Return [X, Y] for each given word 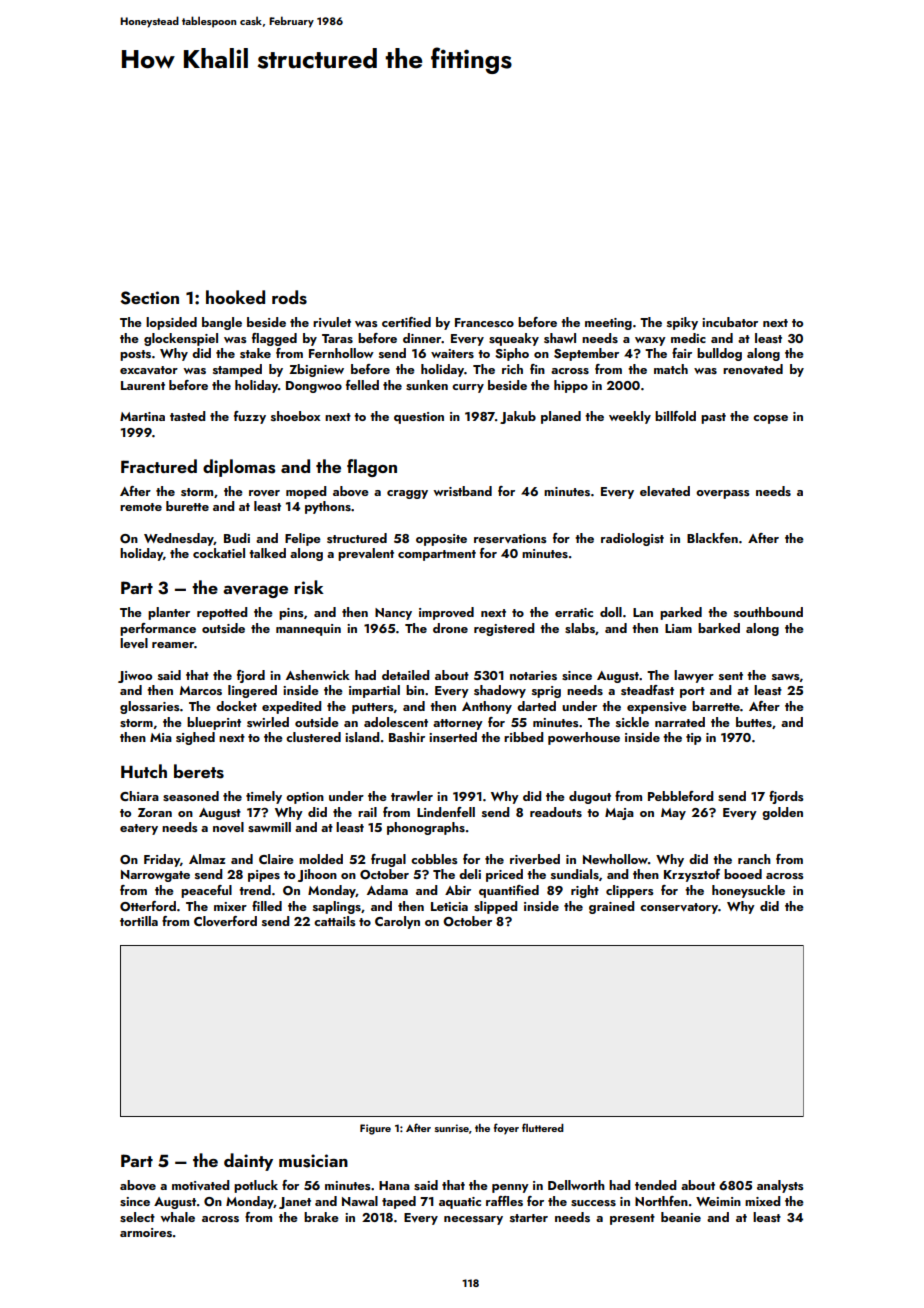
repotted [222, 613]
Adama [387, 890]
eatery [139, 829]
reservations [510, 538]
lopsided [171, 323]
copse [770, 419]
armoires [146, 1232]
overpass [723, 494]
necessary [473, 1220]
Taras [337, 338]
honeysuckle [748, 891]
